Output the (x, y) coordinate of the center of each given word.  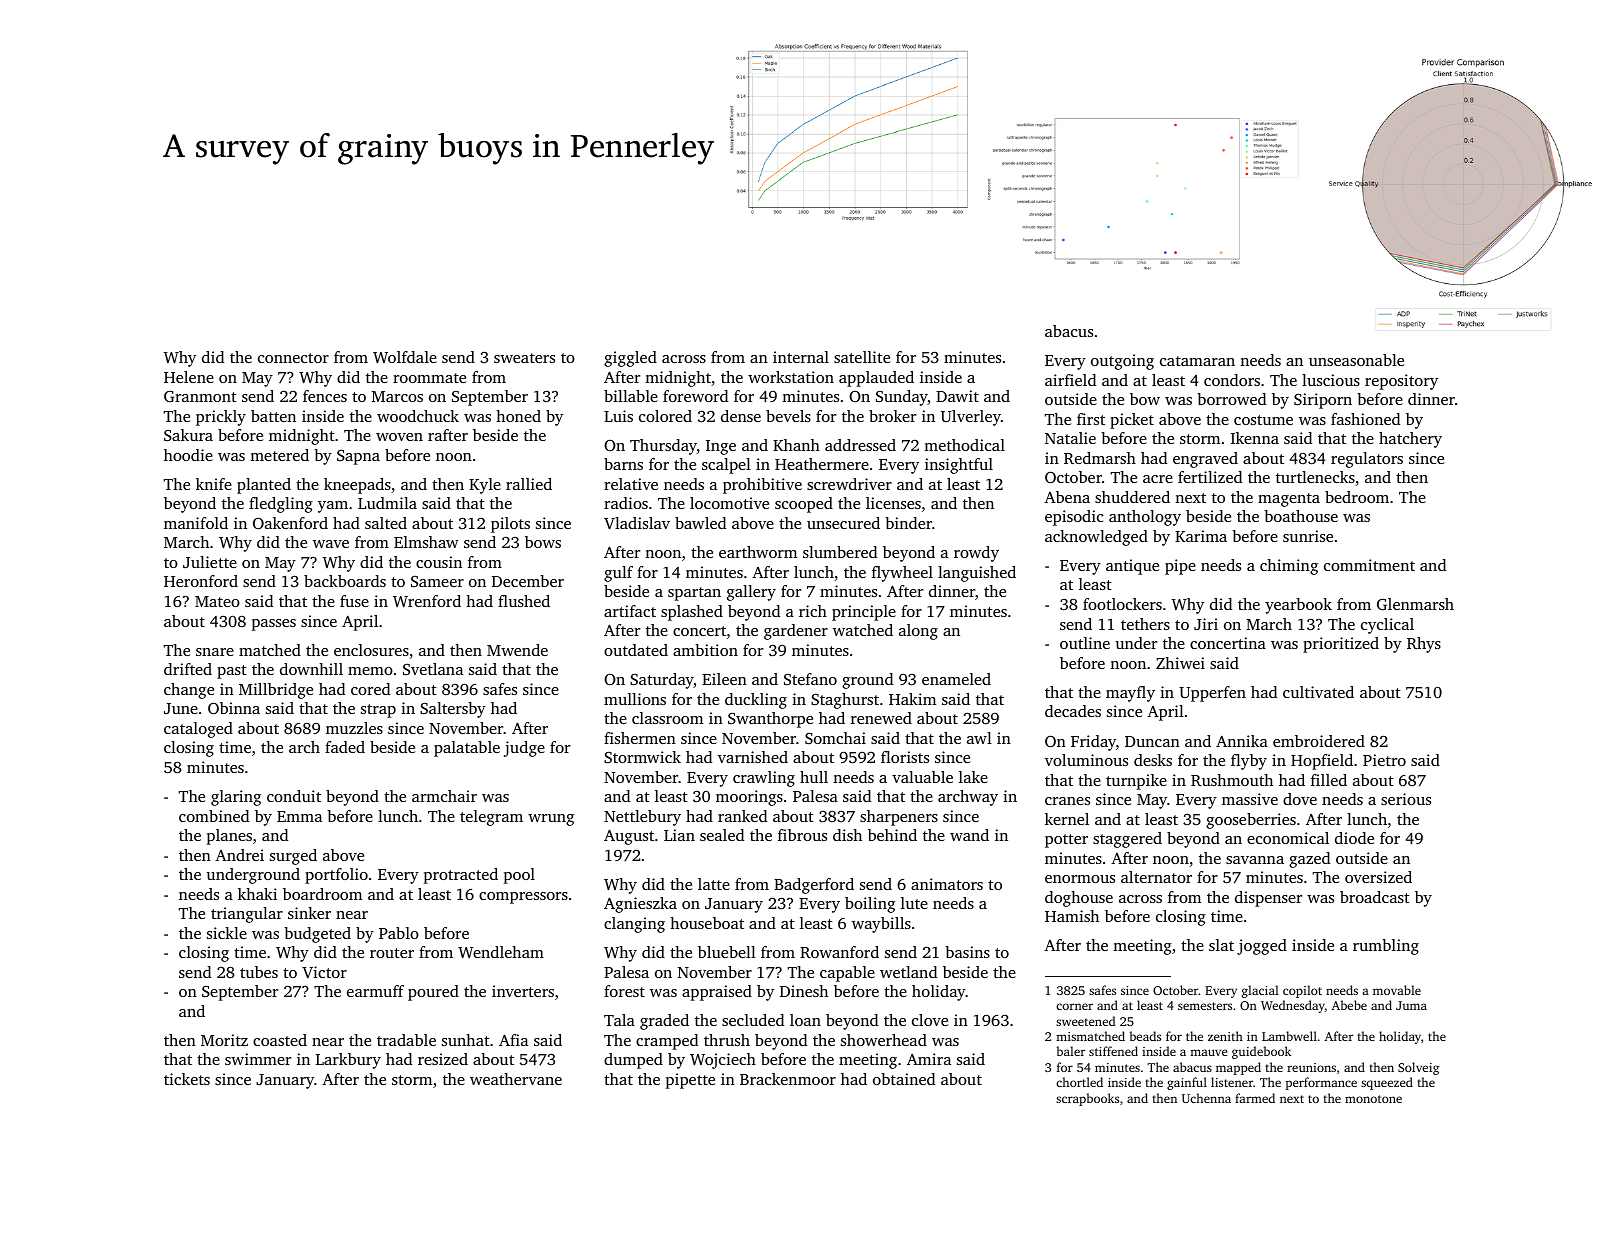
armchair (444, 796)
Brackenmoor (788, 1079)
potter (1066, 841)
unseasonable (1356, 360)
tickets (187, 1079)
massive (1250, 799)
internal (801, 357)
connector (293, 358)
